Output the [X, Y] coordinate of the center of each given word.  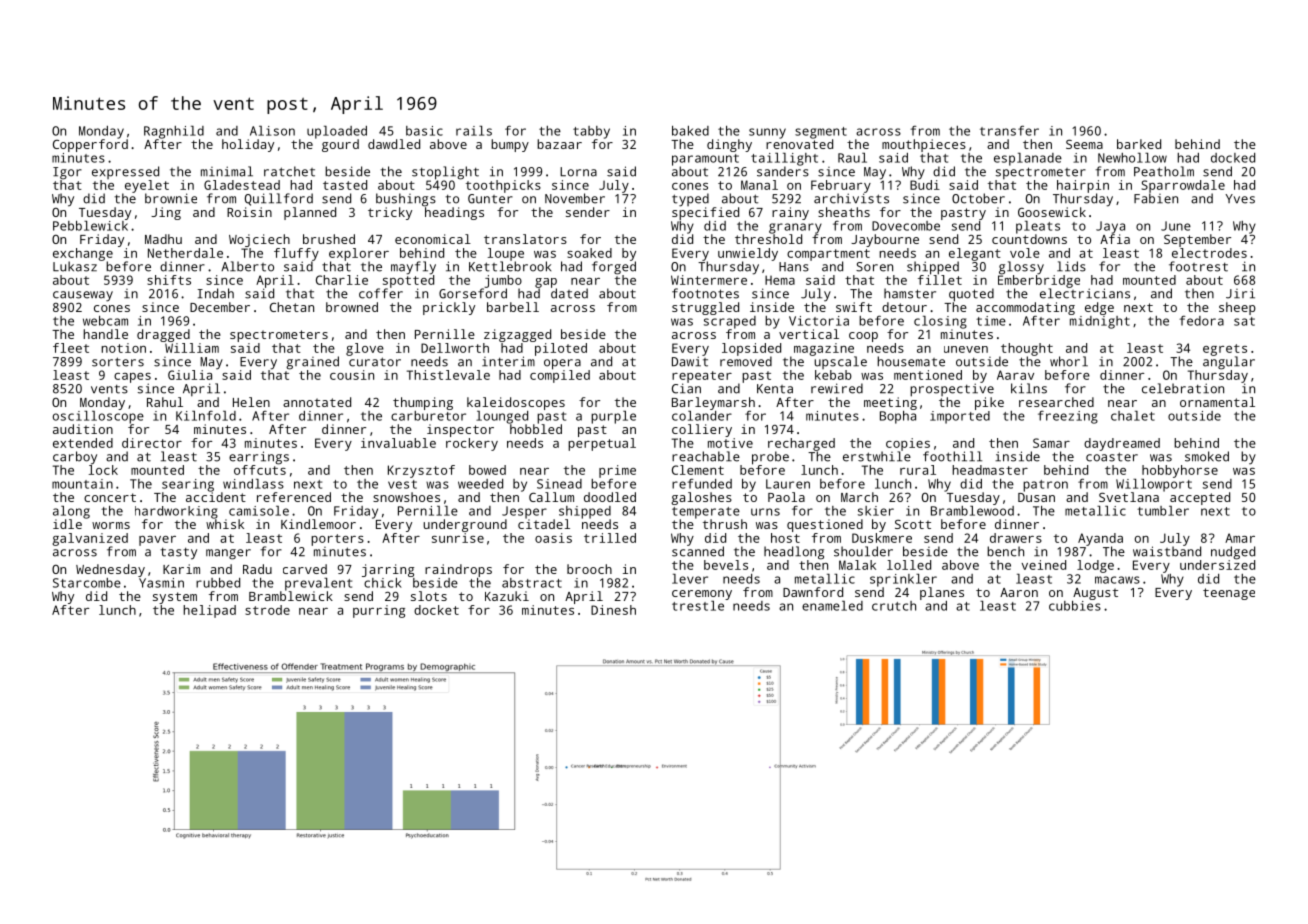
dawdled [394, 144]
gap [546, 283]
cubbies [1075, 606]
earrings [259, 458]
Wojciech [259, 240]
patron [1045, 486]
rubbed [218, 583]
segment [821, 133]
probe [770, 458]
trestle [698, 606]
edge [1099, 308]
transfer [1009, 130]
